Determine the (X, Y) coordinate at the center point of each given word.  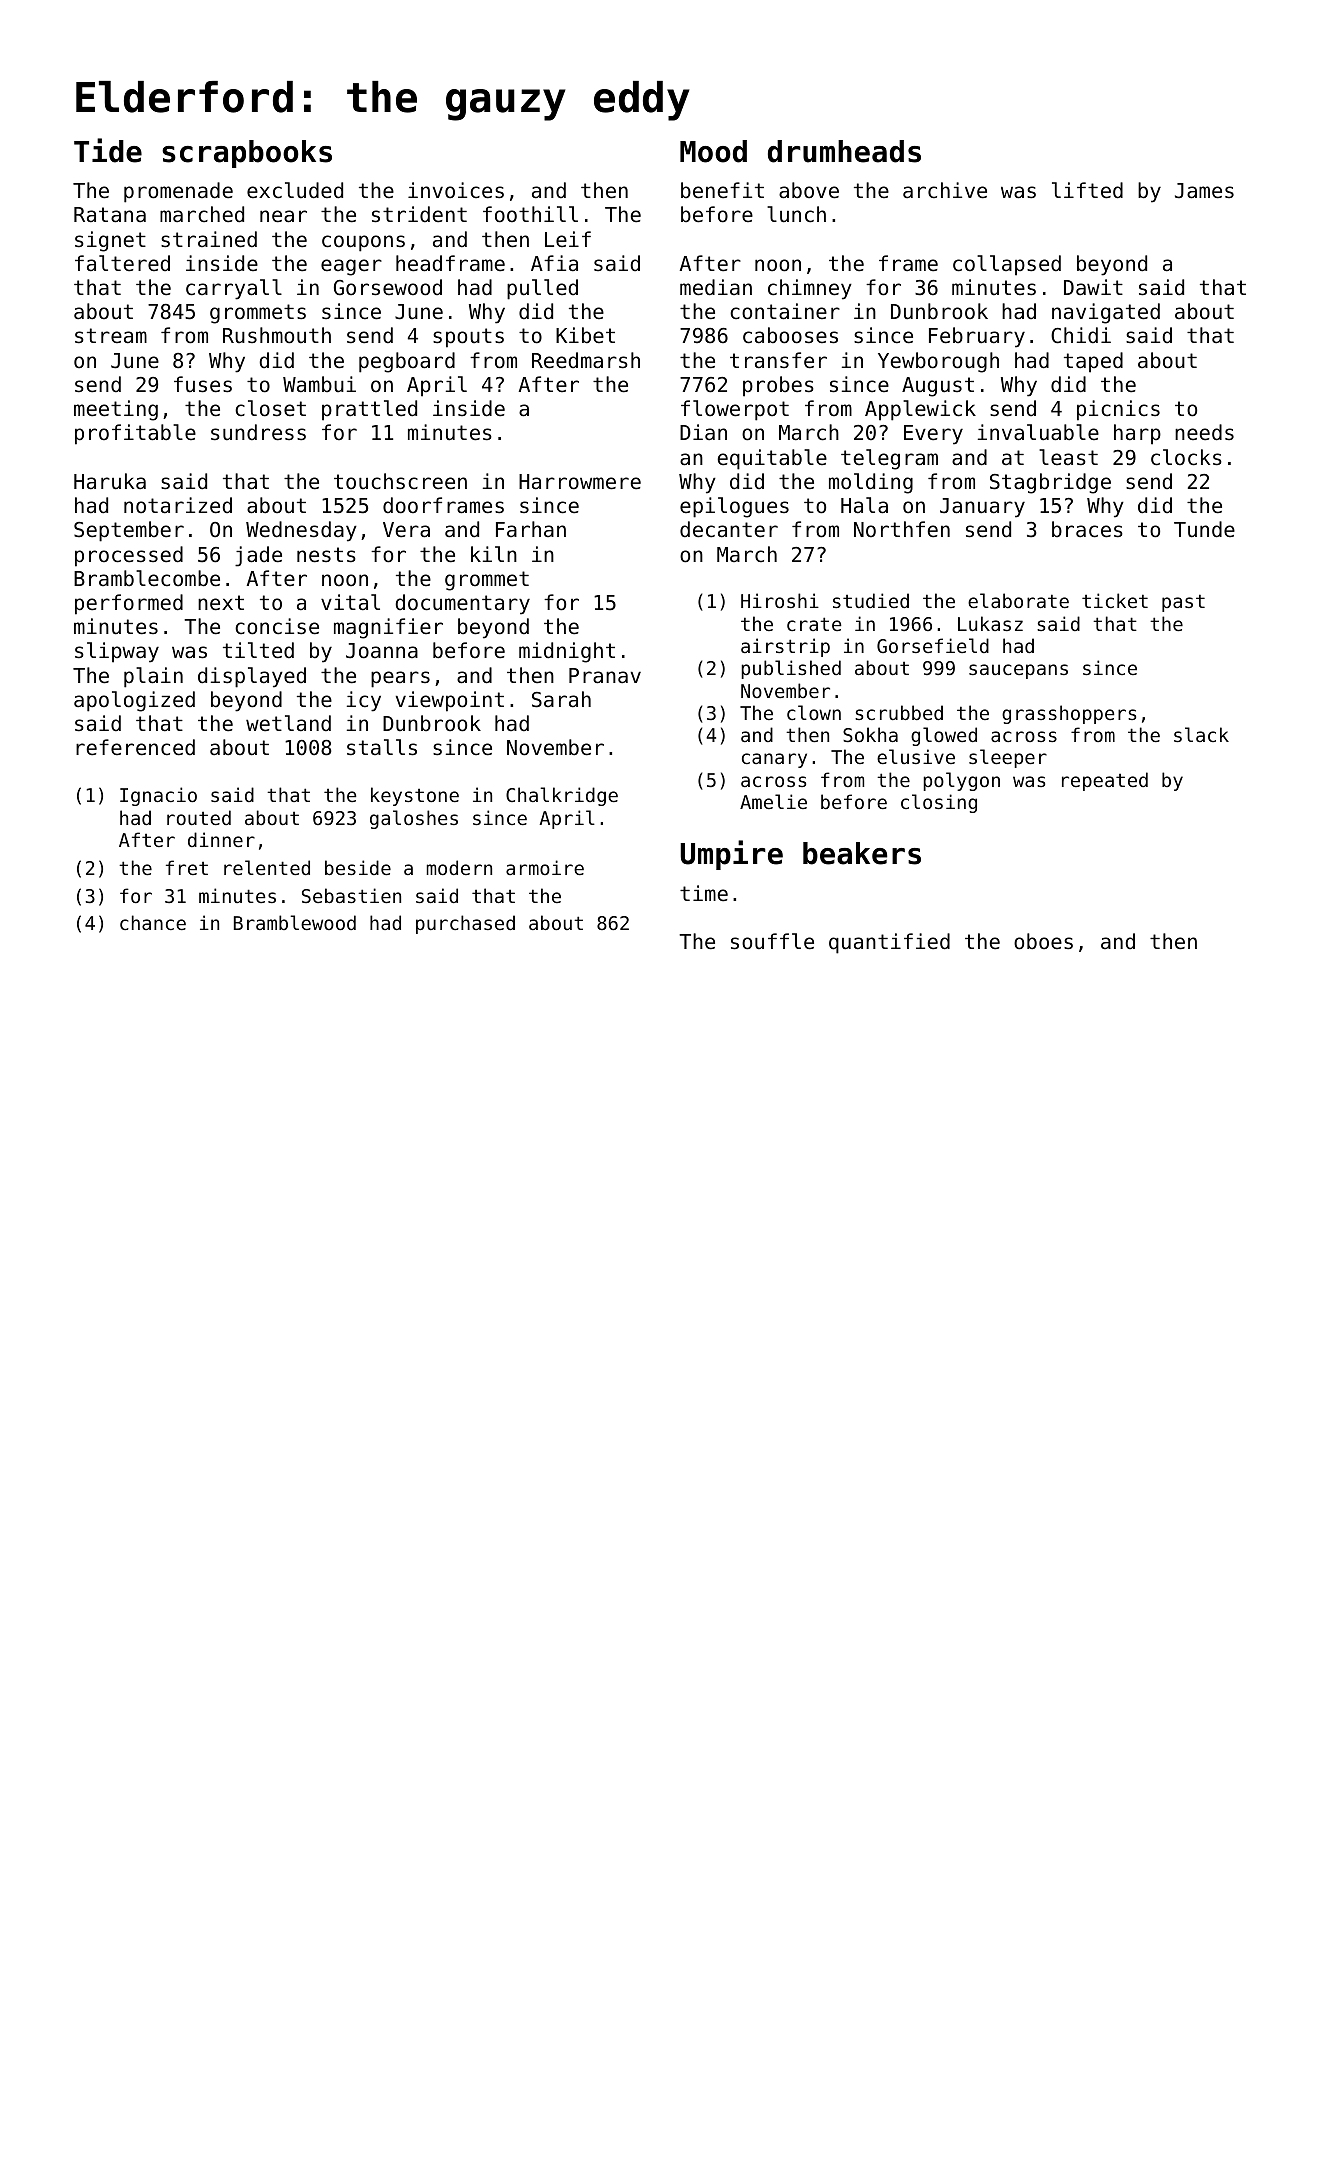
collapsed (1007, 265)
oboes (1043, 941)
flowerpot (735, 410)
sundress (258, 432)
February (977, 337)
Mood (713, 151)
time (704, 893)
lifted (1087, 190)
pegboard (407, 362)
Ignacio (158, 796)
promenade (178, 192)
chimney (810, 289)
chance (153, 922)
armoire (545, 867)
